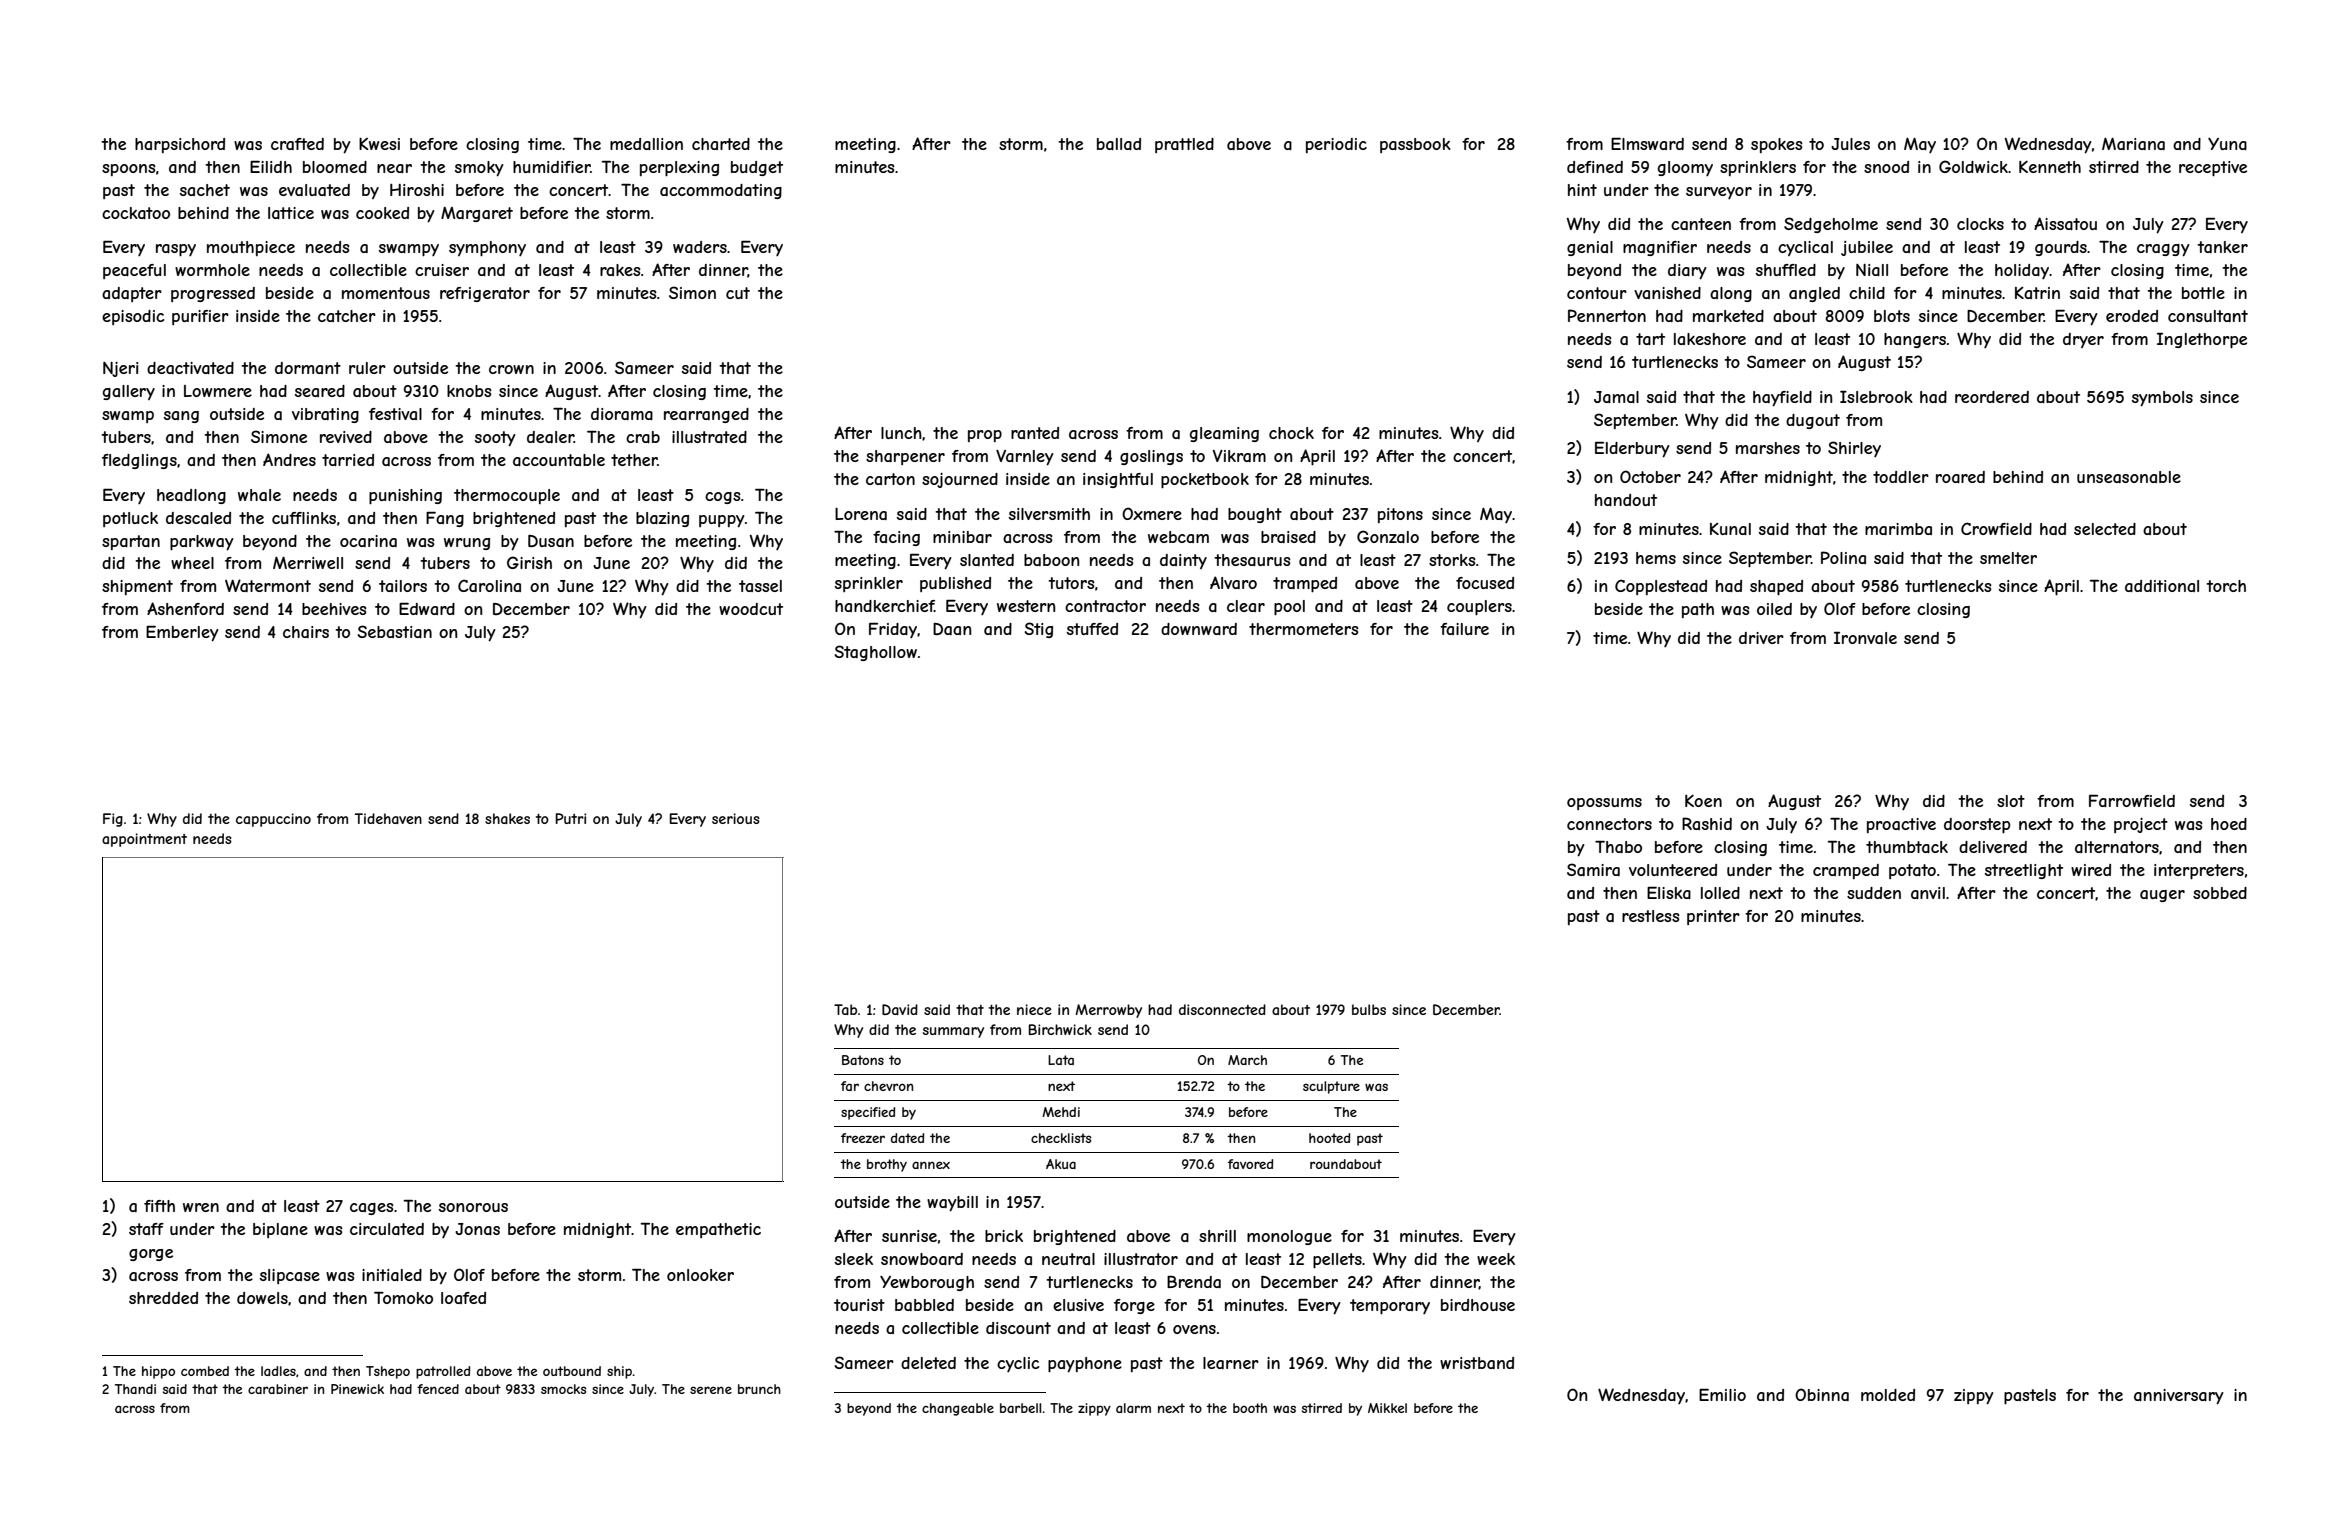  What do you see at coordinates (1020, 1408) in the document?
I see `barbell` at bounding box center [1020, 1408].
